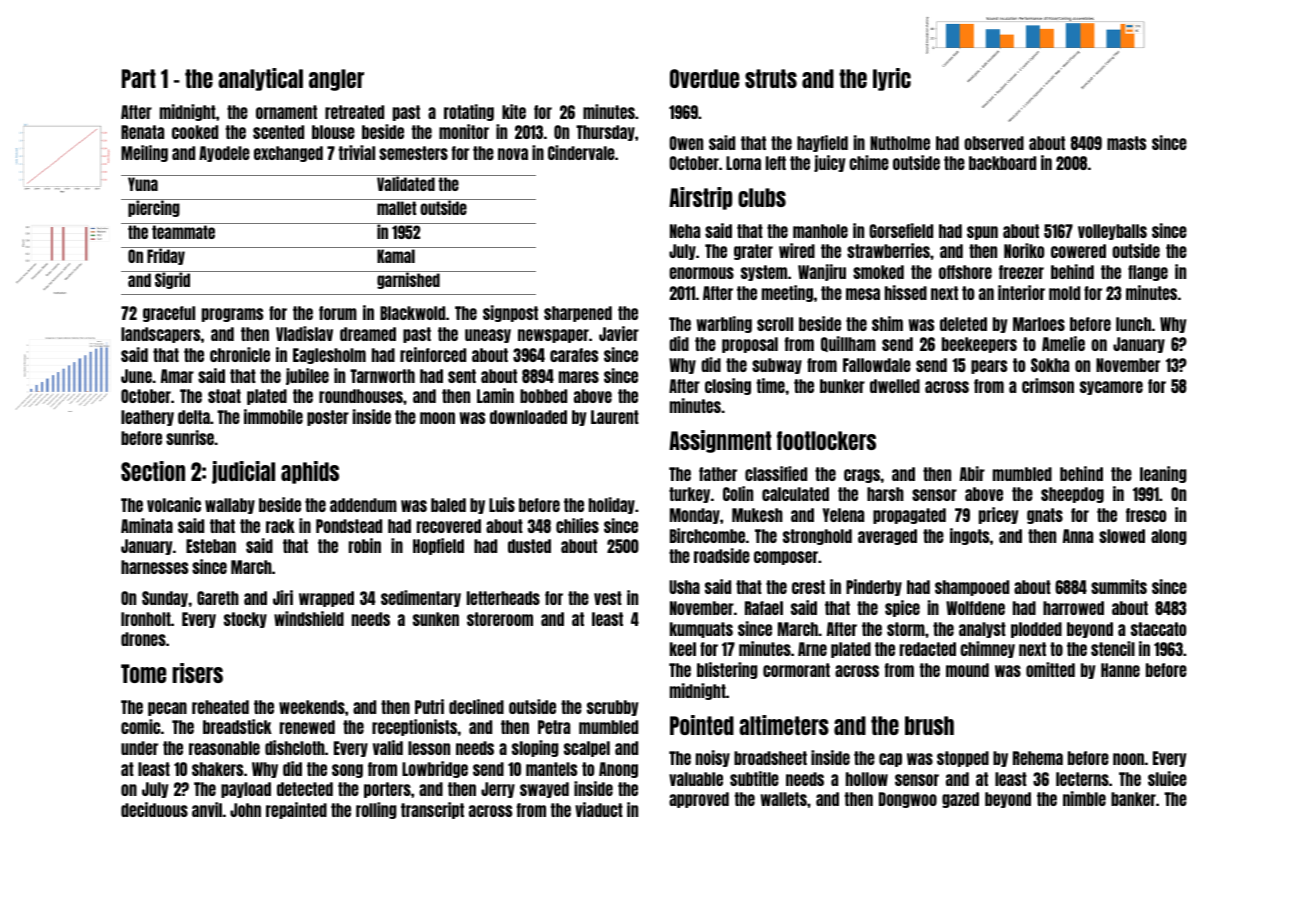  What do you see at coordinates (771, 78) in the screenshot?
I see `struts` at bounding box center [771, 78].
